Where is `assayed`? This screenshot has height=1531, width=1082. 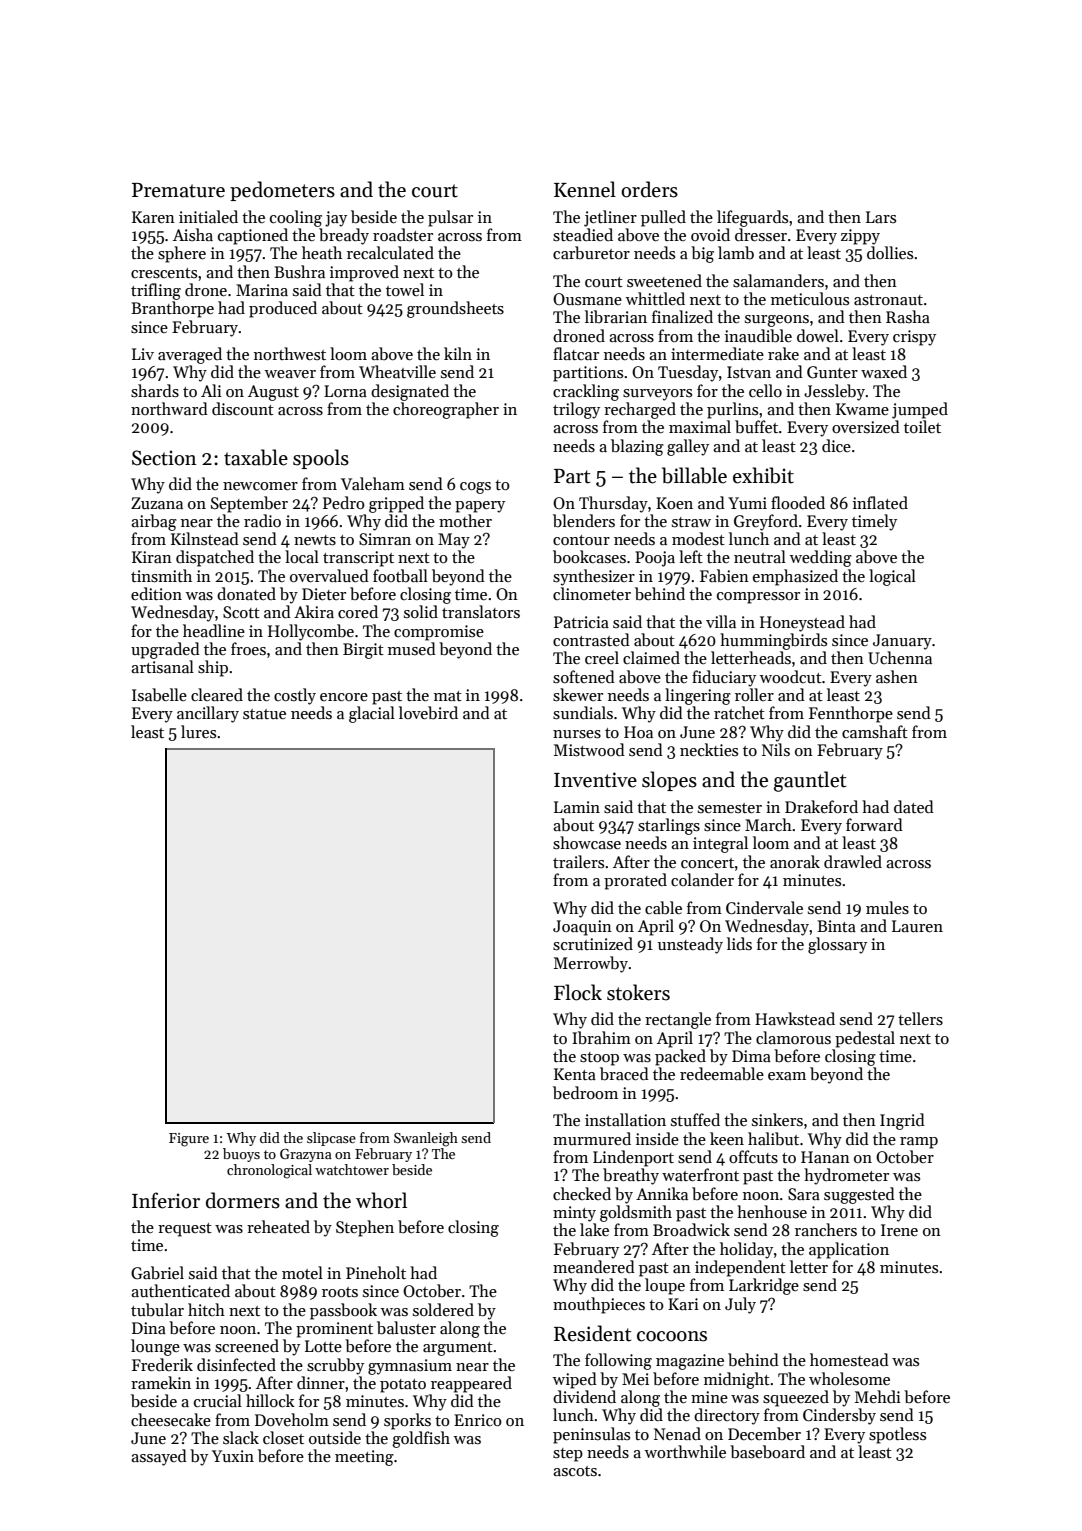 assayed is located at coordinates (159, 1457).
